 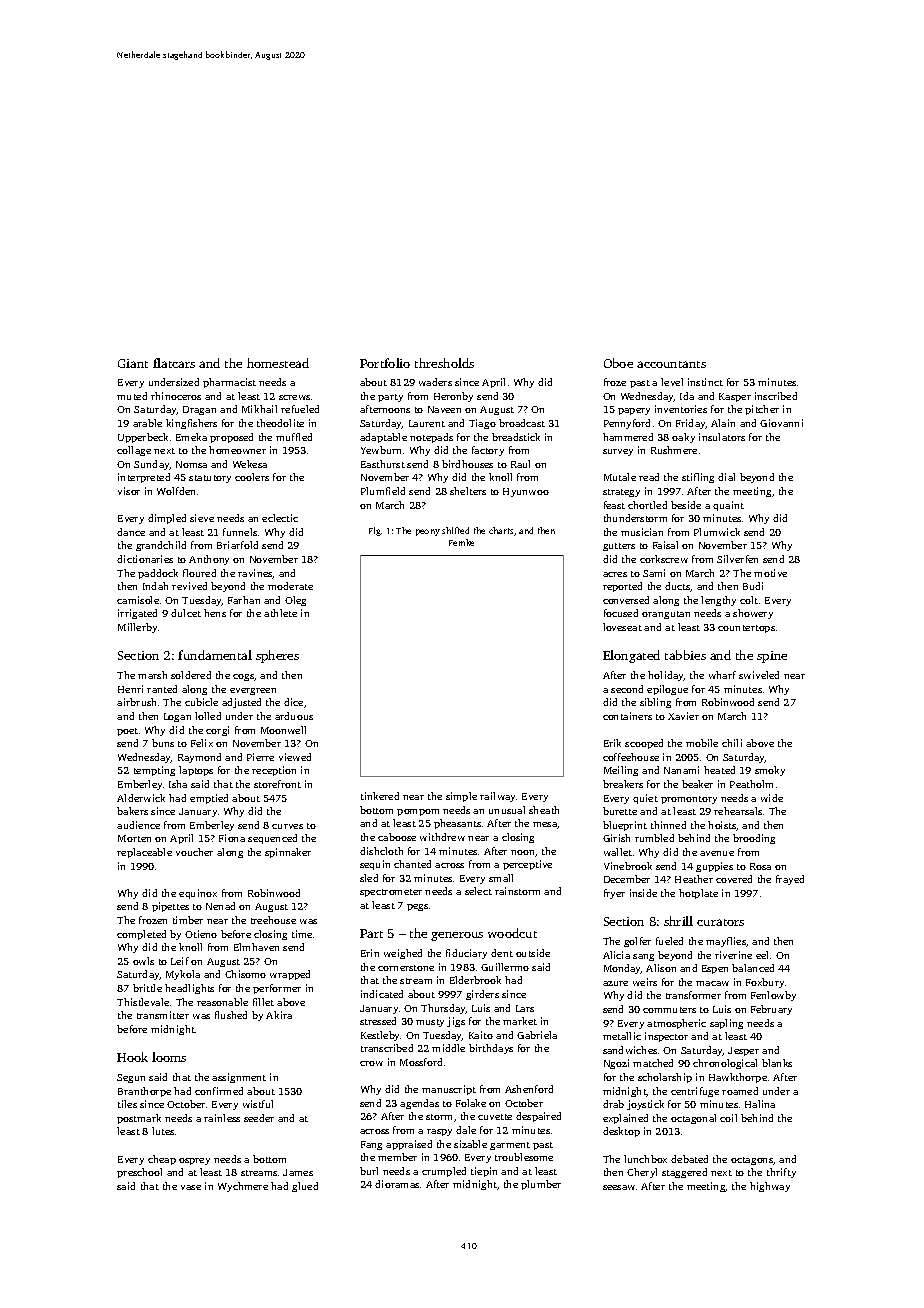 I want to click on theodolite, so click(x=280, y=423).
